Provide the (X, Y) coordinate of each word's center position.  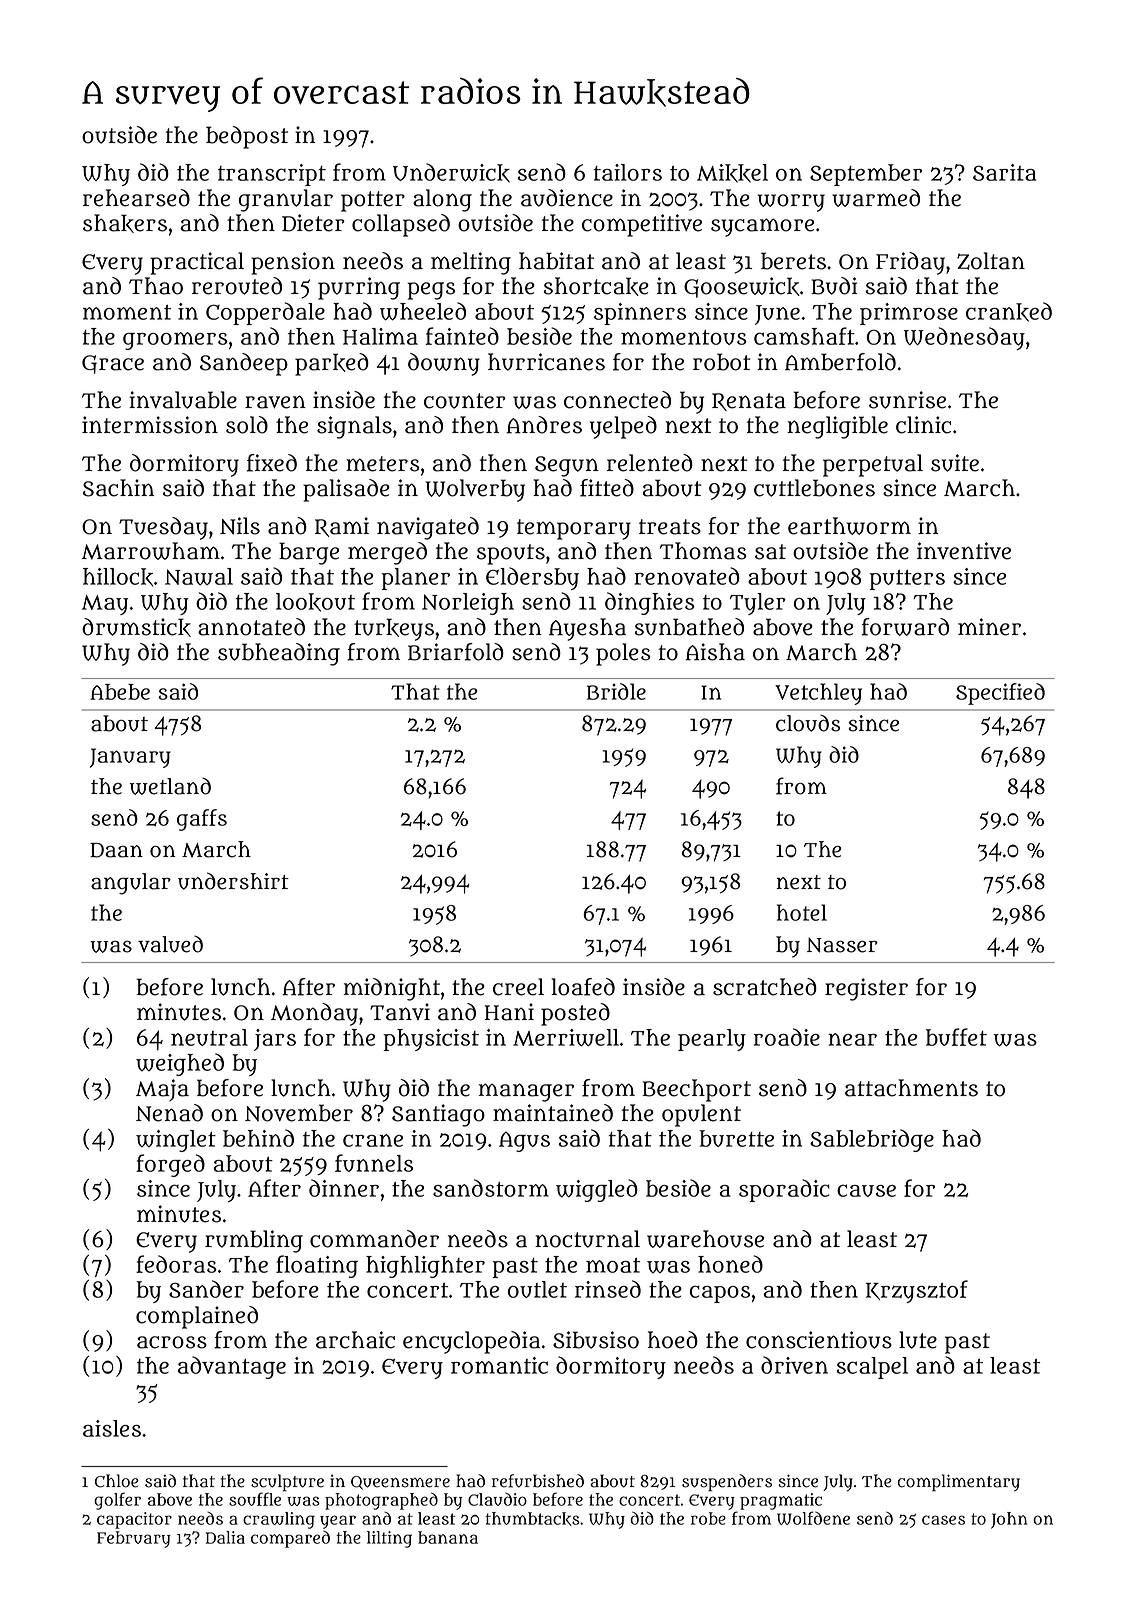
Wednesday (964, 338)
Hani (509, 1012)
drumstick (136, 627)
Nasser (842, 945)
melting (471, 263)
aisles (112, 1428)
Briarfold (456, 652)
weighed (180, 1064)
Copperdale (265, 313)
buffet (956, 1037)
